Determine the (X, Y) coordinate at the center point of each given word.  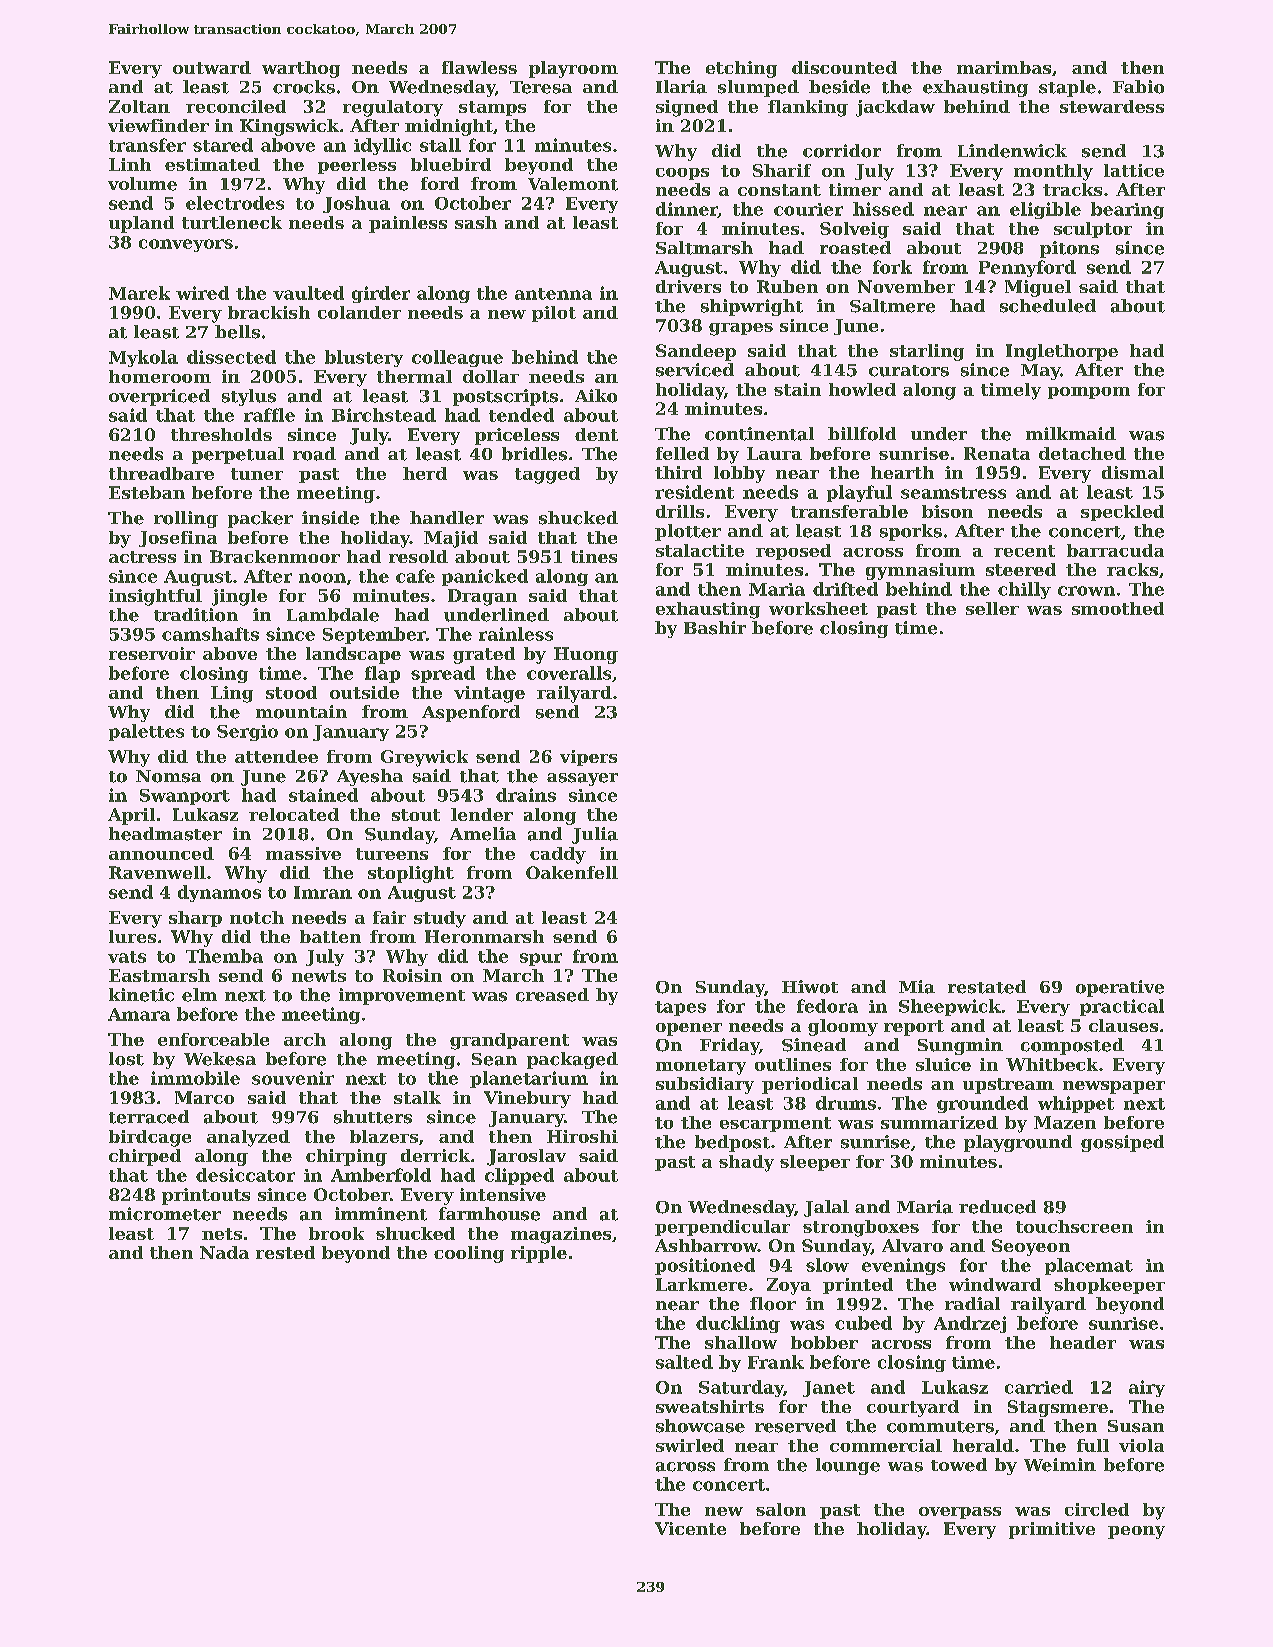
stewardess (1112, 106)
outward (212, 67)
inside (330, 518)
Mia (917, 987)
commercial (886, 1445)
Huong (586, 655)
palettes (146, 732)
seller (992, 608)
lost (126, 1059)
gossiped (1122, 1143)
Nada (224, 1252)
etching (741, 69)
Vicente (690, 1528)
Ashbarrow (706, 1245)
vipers (588, 758)
